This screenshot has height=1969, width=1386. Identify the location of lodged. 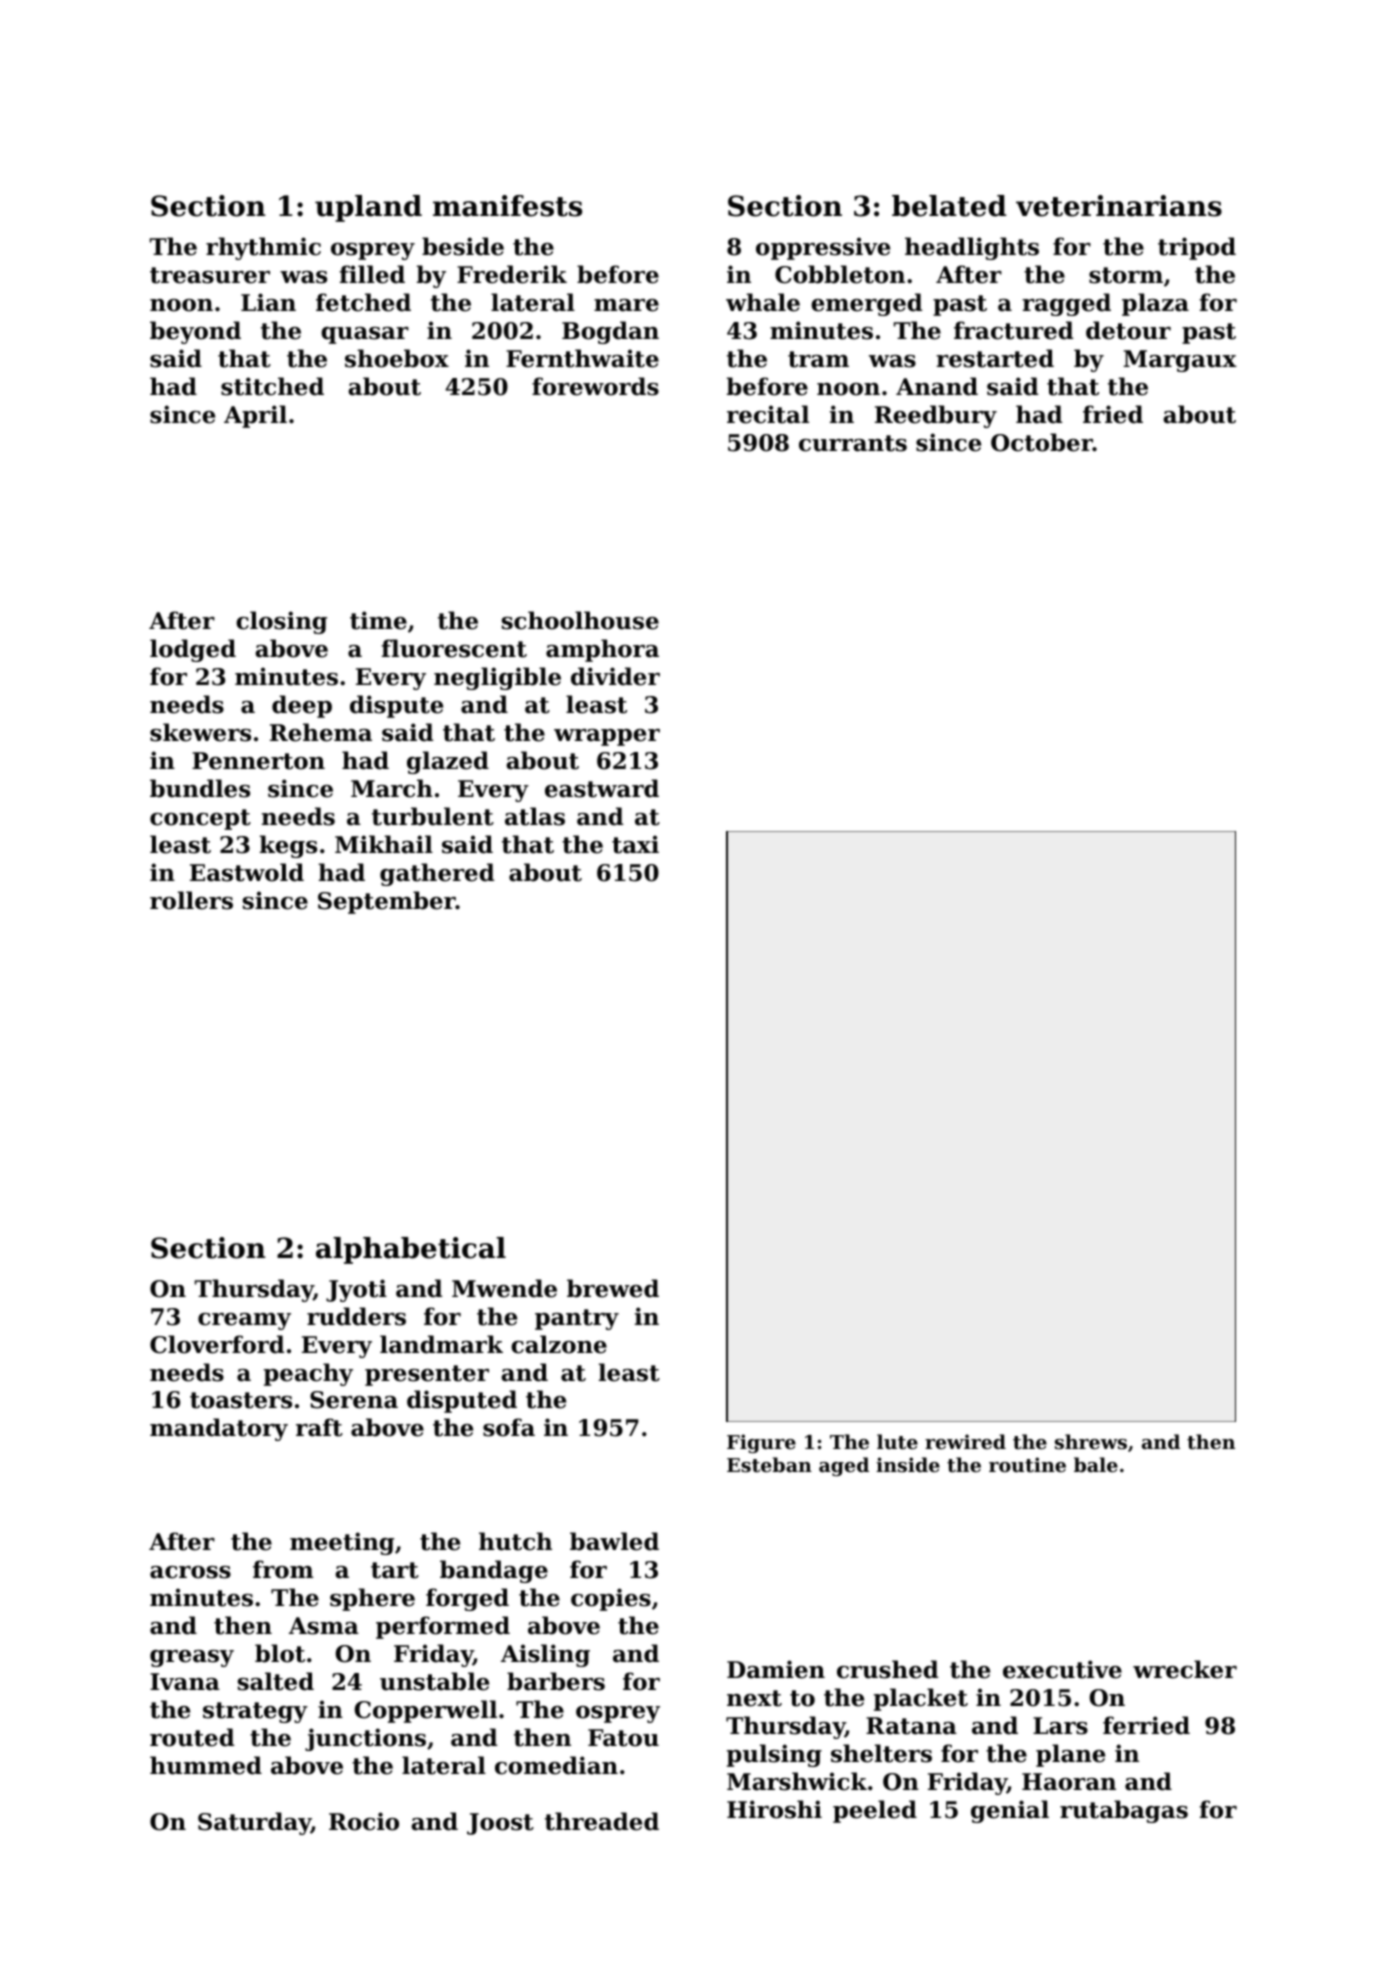
(193, 650).
